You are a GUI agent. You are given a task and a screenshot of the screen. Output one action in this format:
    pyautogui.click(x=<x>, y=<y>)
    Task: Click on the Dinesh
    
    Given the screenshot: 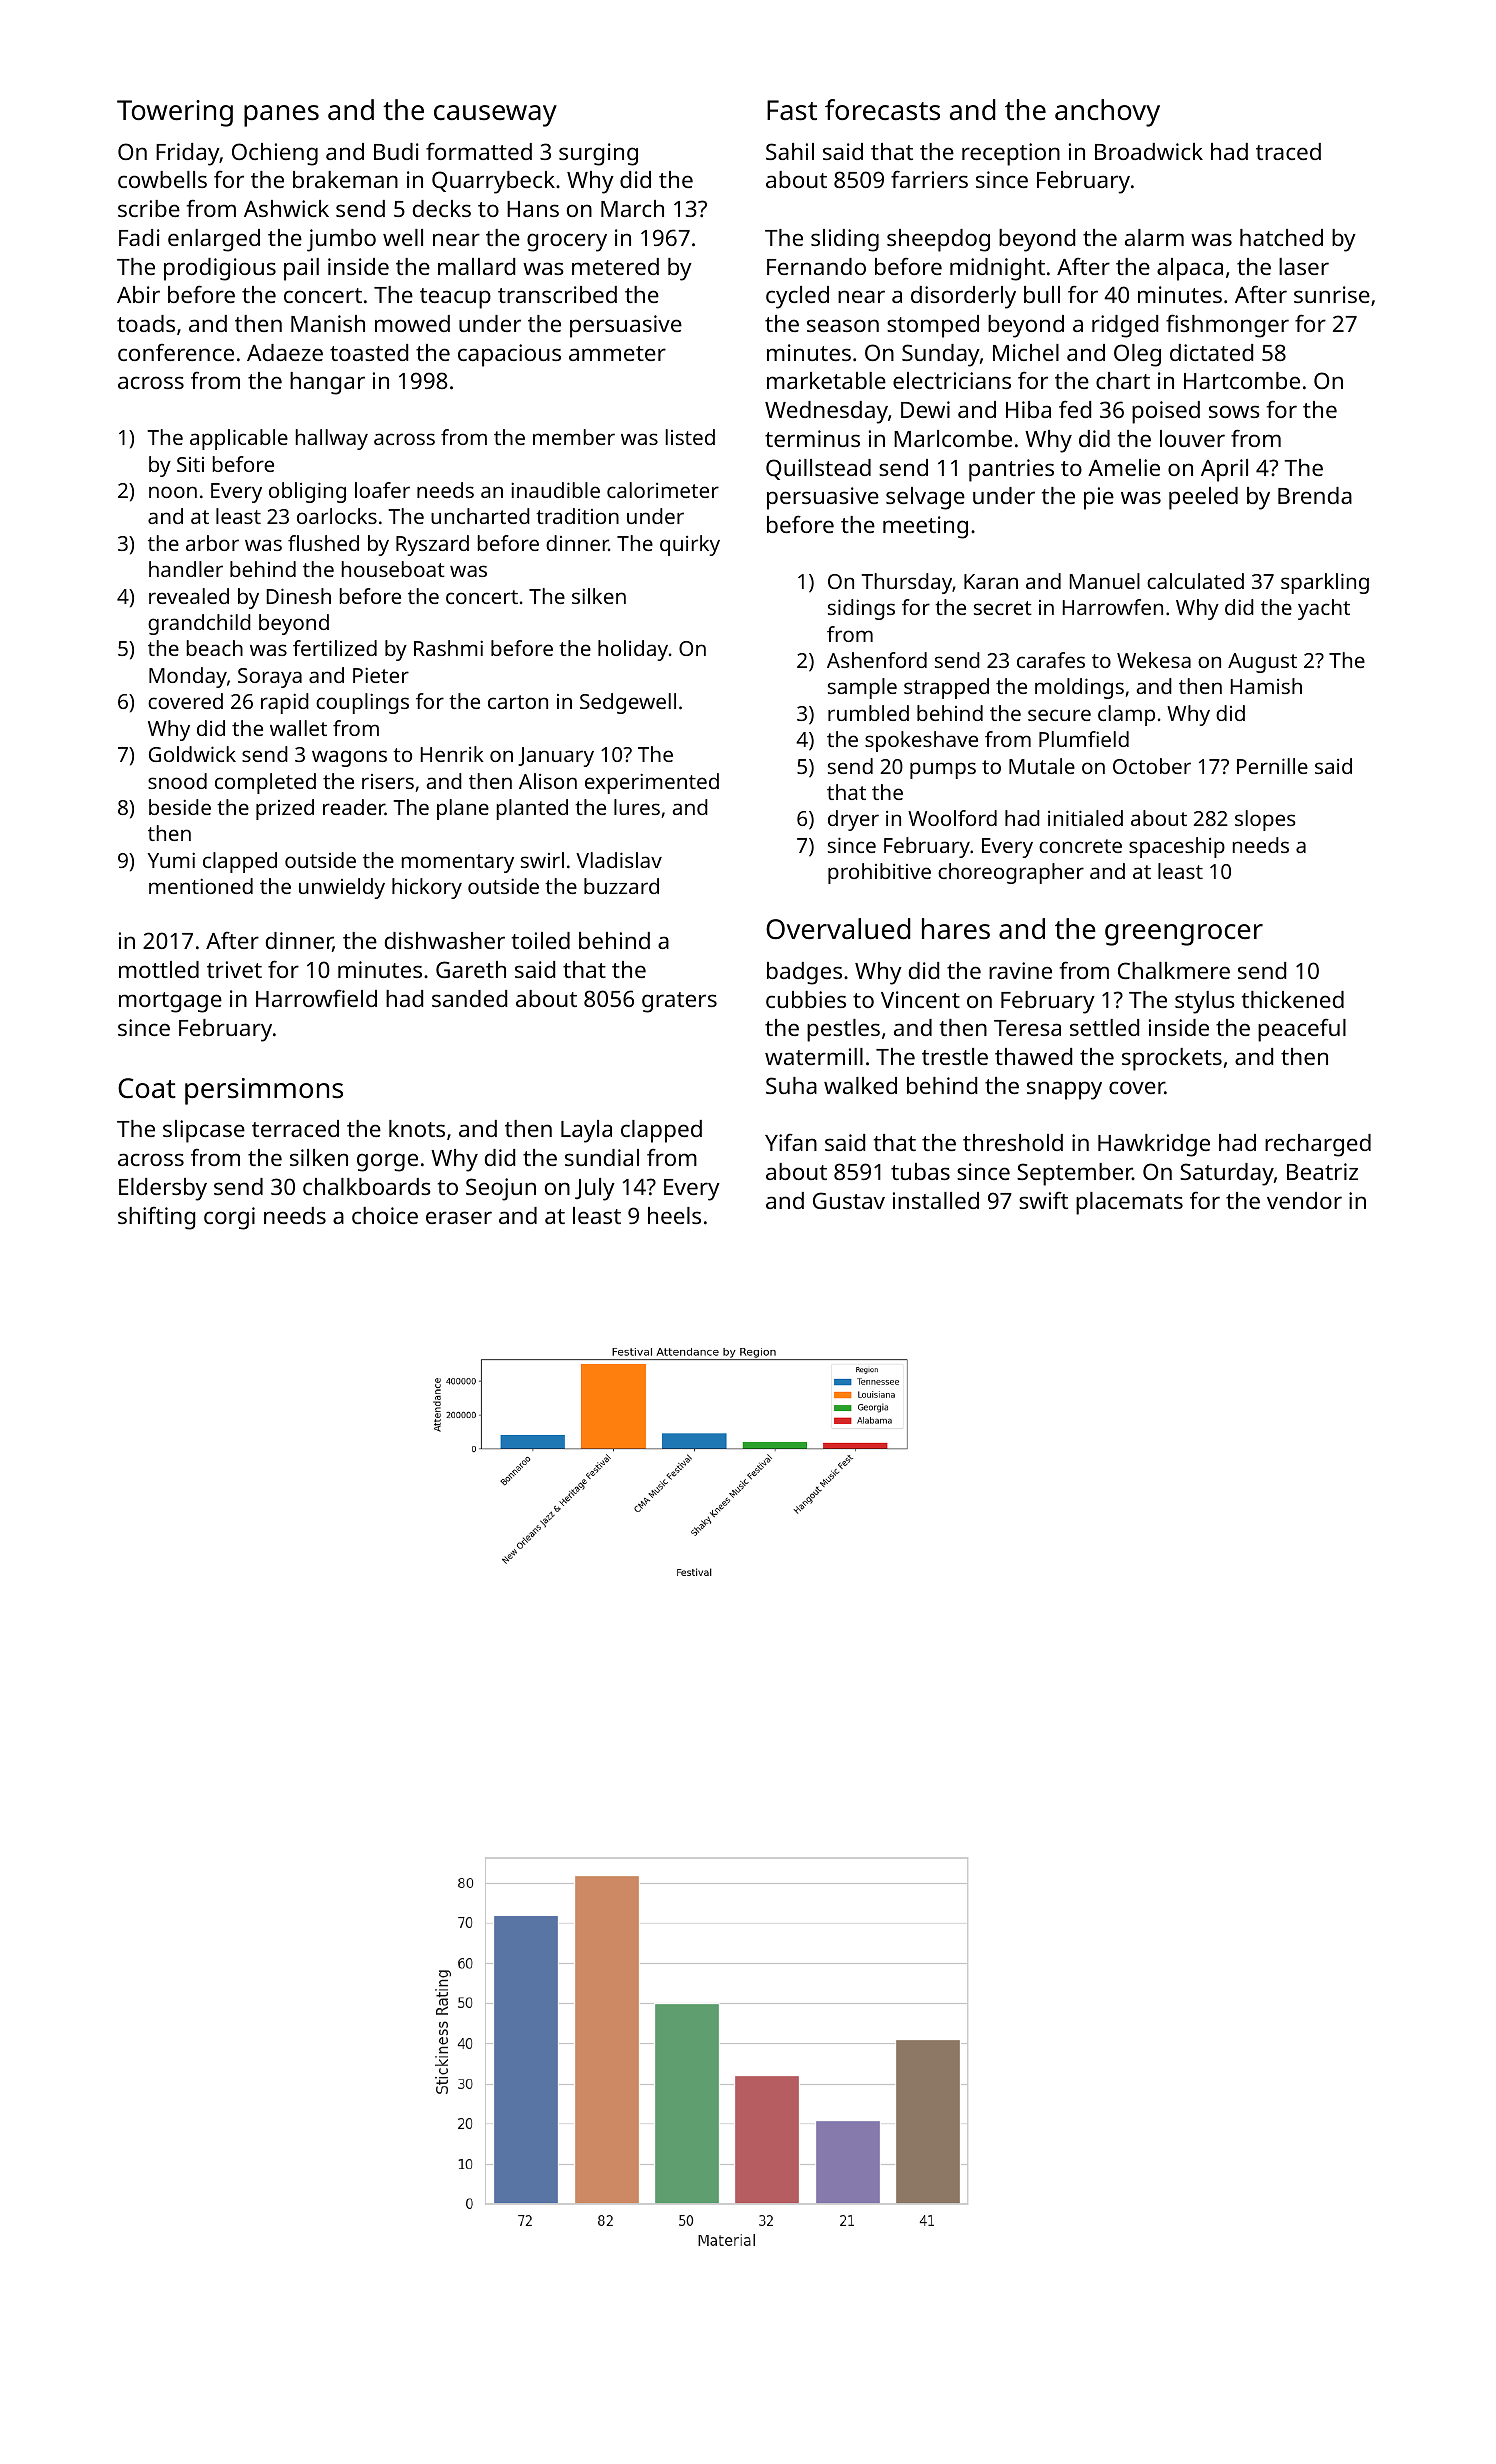 What is the action you would take?
    pyautogui.click(x=299, y=596)
